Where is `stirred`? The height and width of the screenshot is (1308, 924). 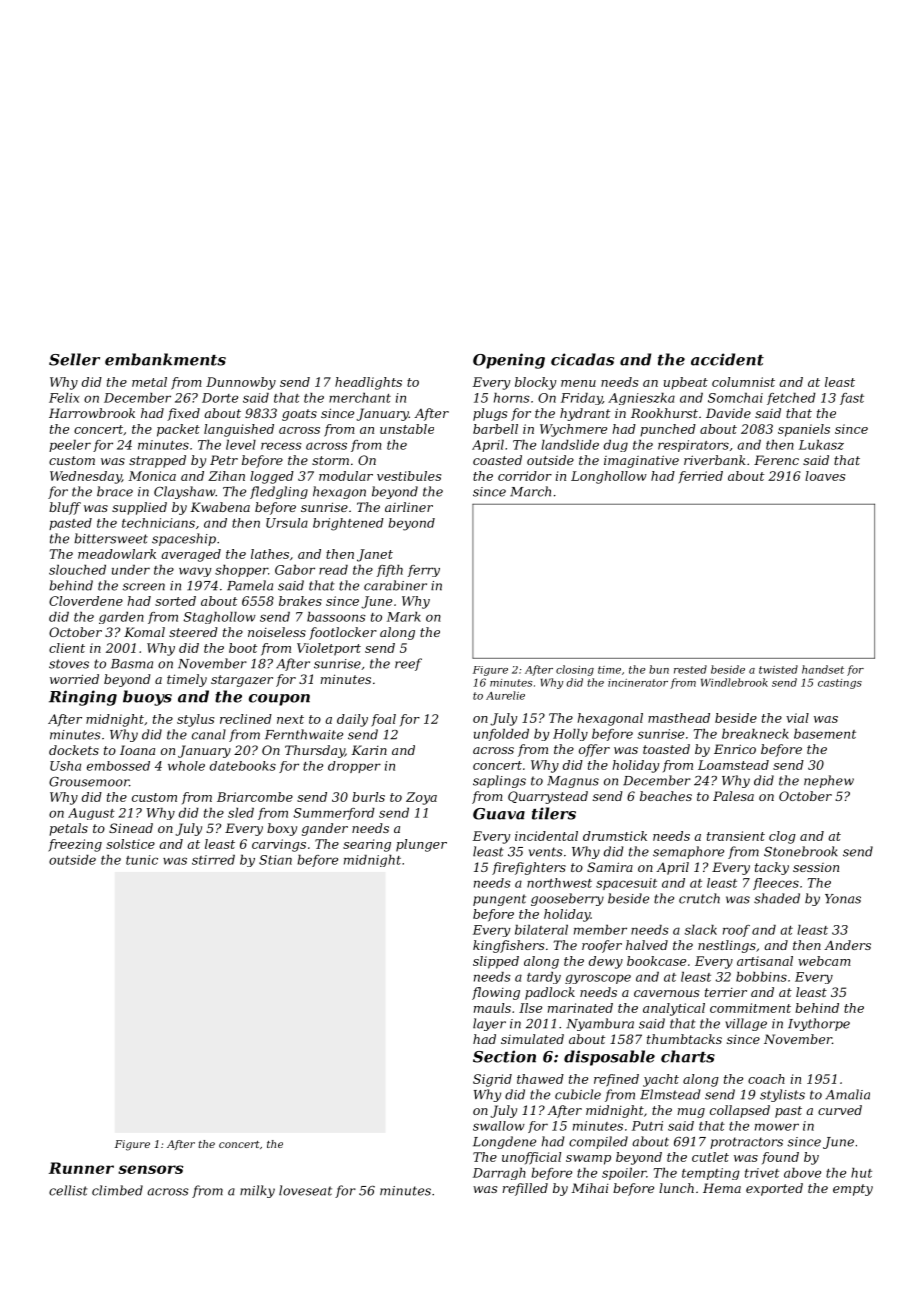 stirred is located at coordinates (213, 860).
